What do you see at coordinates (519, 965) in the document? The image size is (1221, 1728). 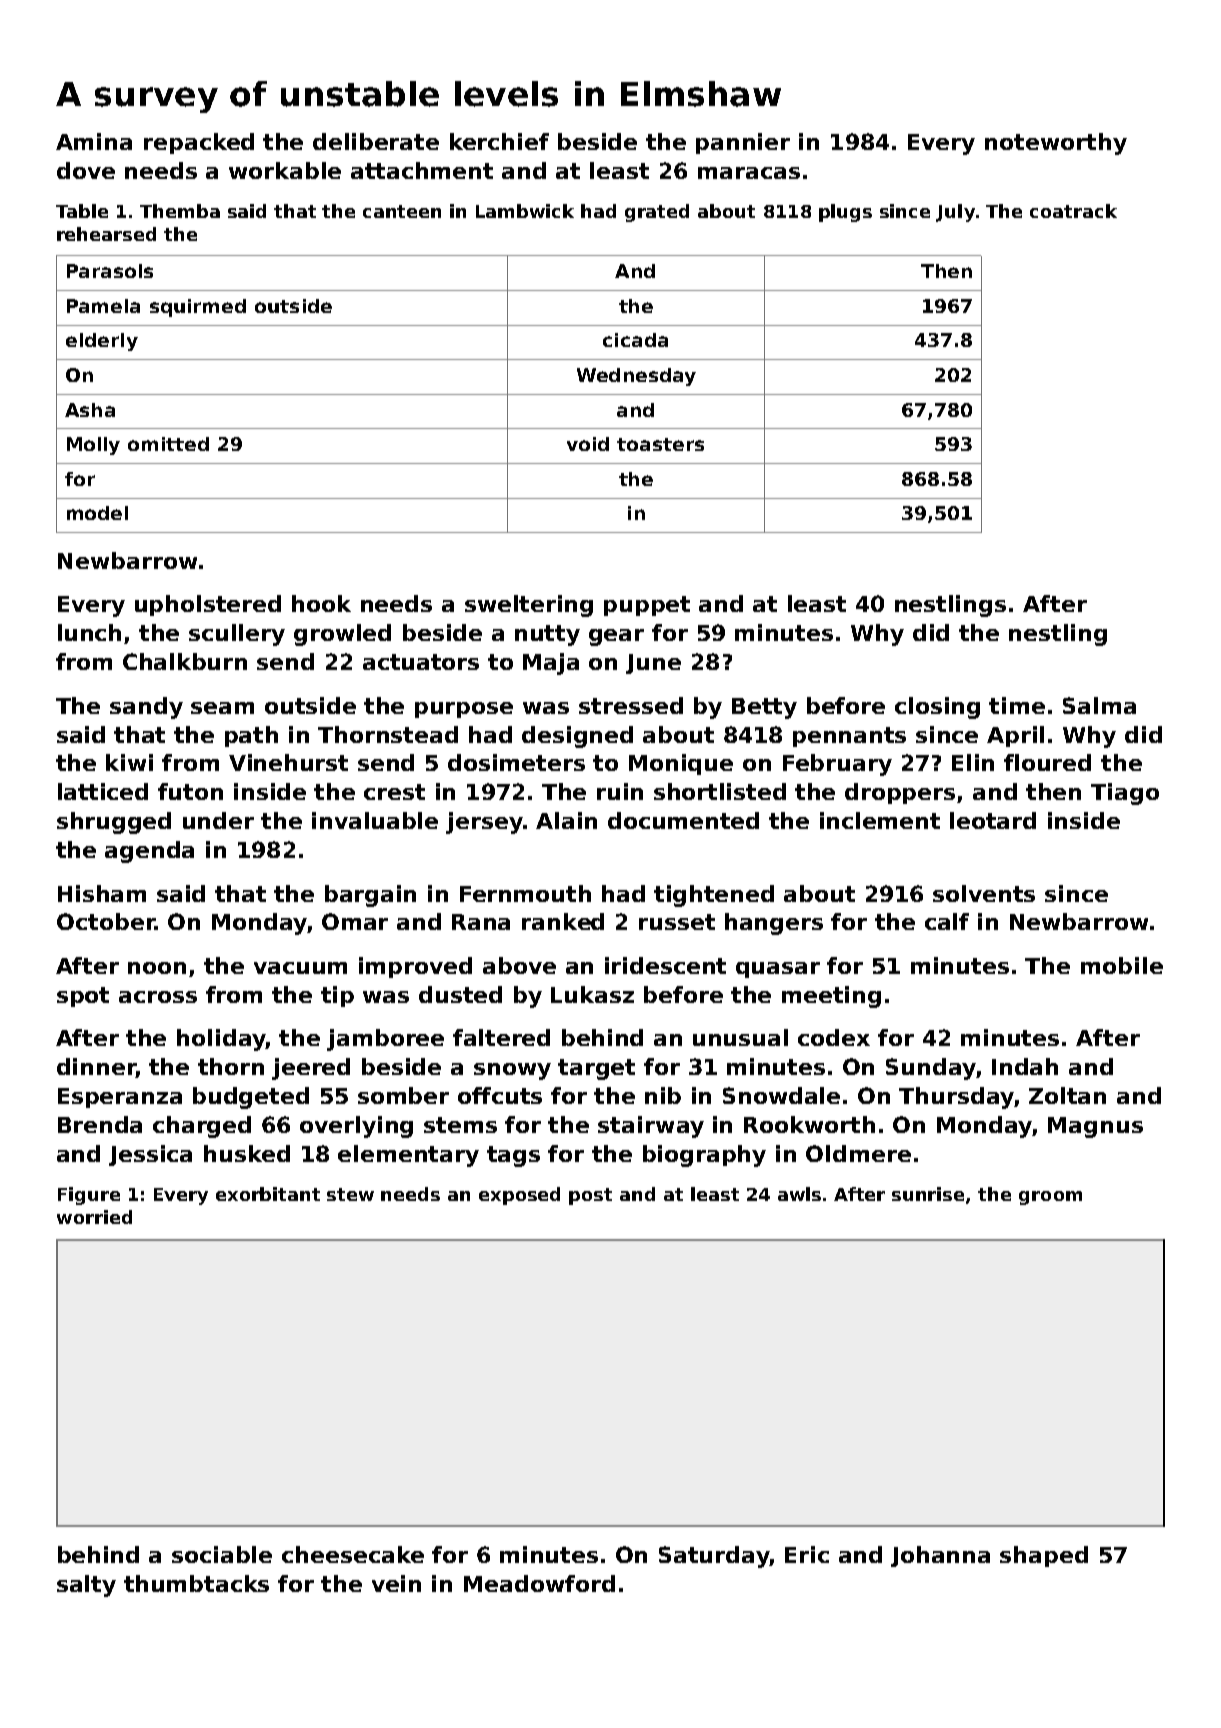 I see `above` at bounding box center [519, 965].
